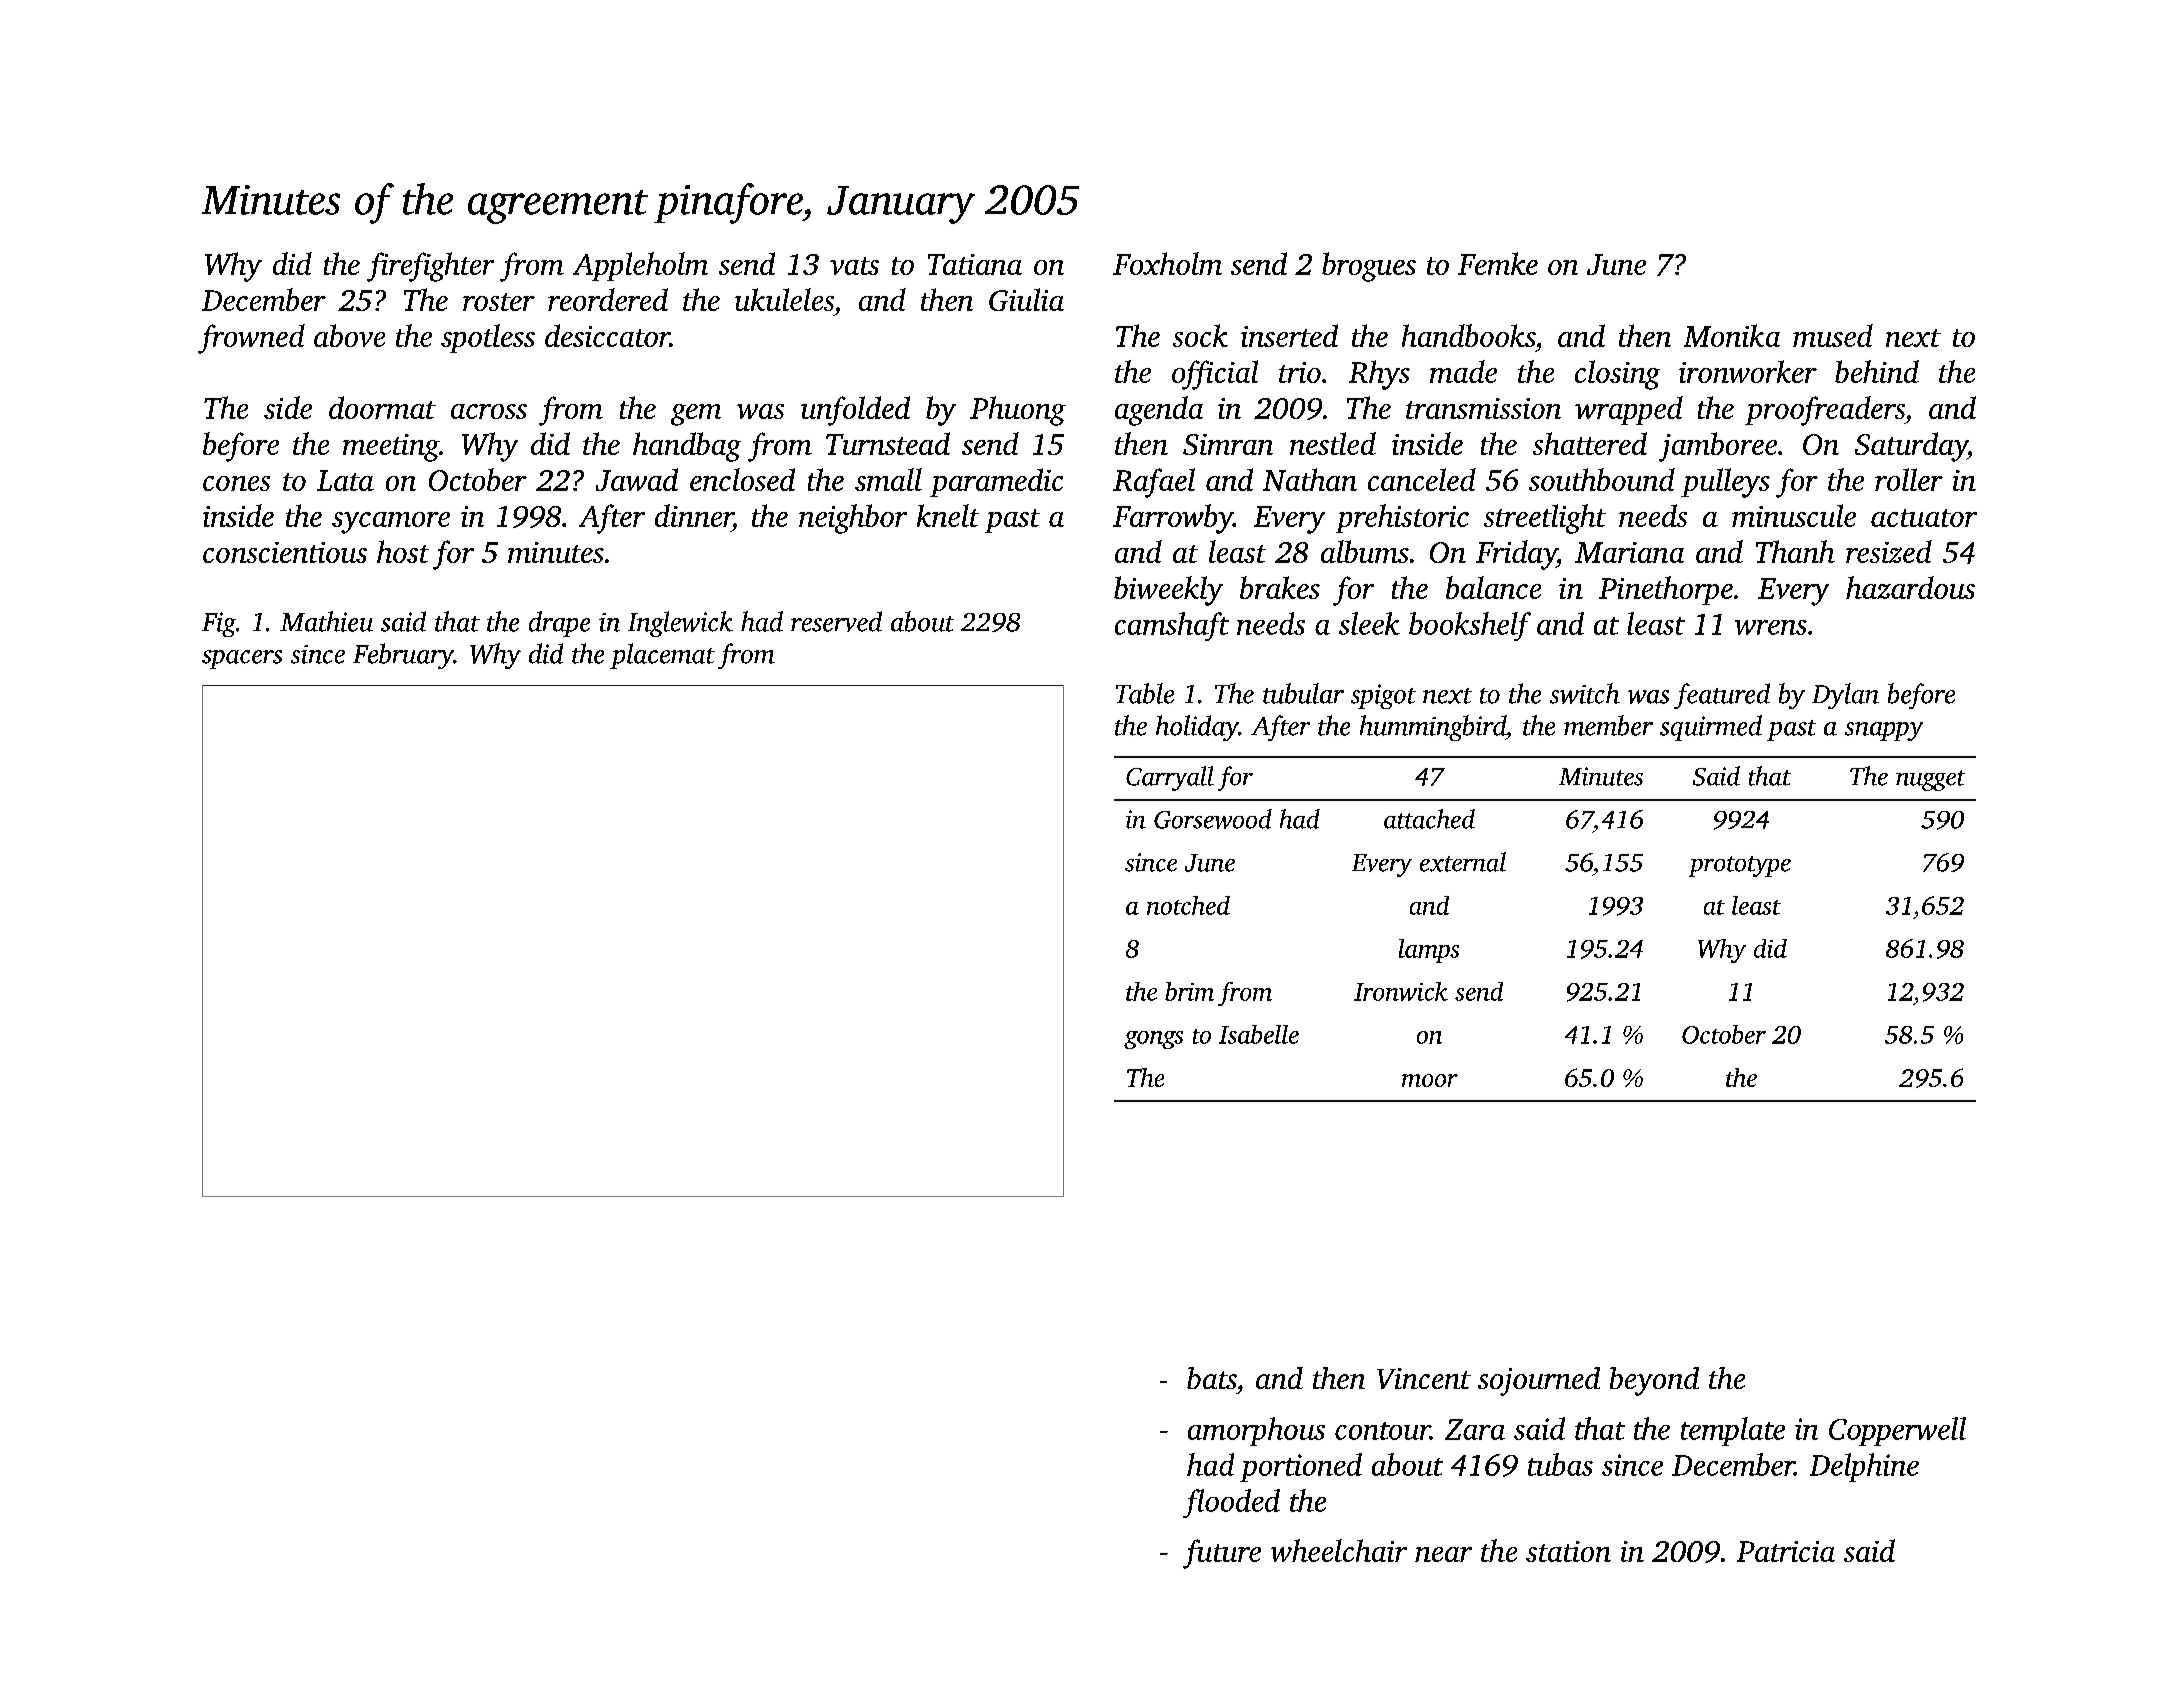 This screenshot has height=1683, width=2178. I want to click on Appleholm, so click(640, 266).
